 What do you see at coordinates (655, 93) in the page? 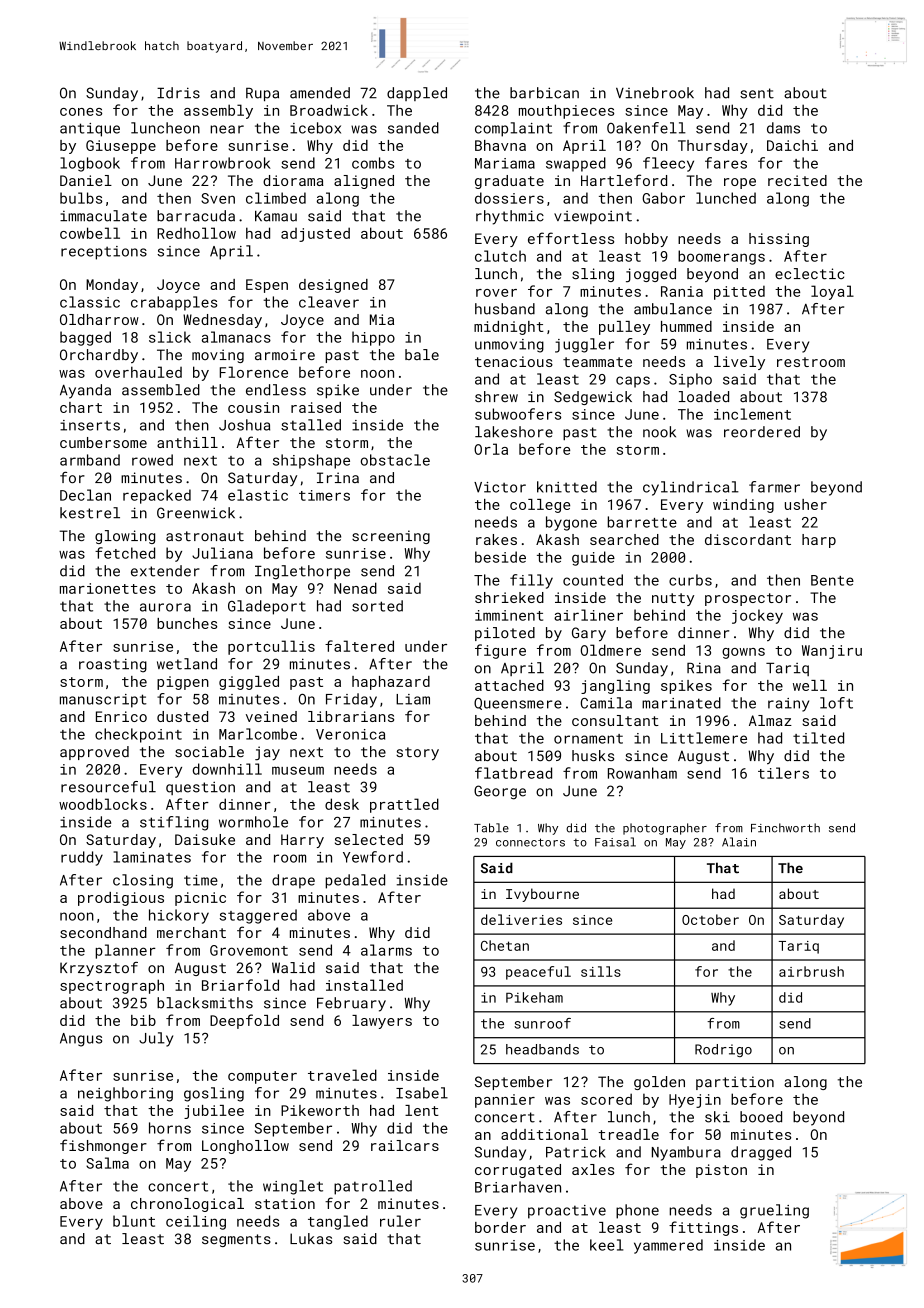
I see `Vinebrook` at bounding box center [655, 93].
